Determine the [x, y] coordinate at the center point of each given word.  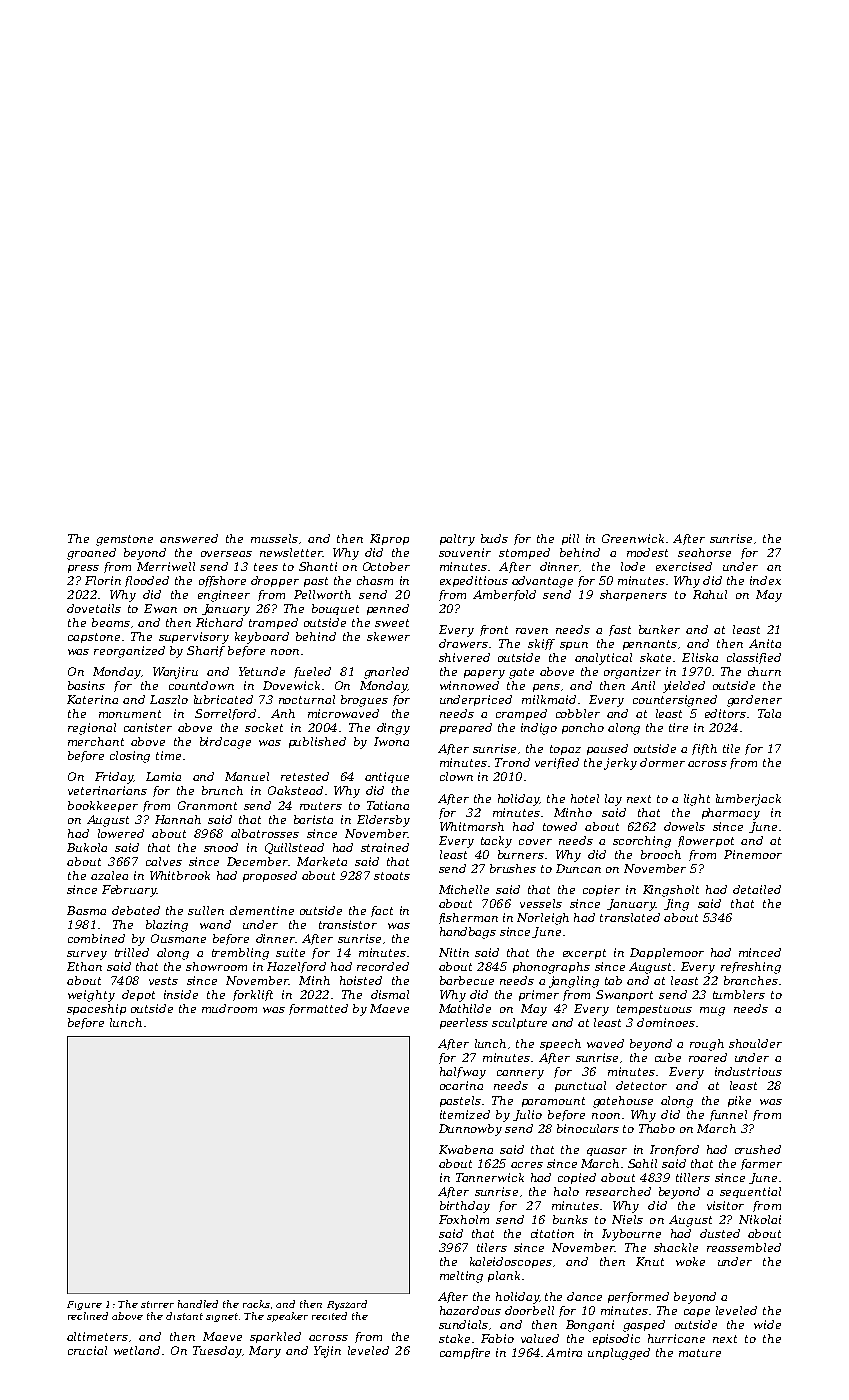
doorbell [529, 1310]
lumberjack [748, 800]
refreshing [751, 968]
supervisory [194, 638]
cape [697, 1313]
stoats [392, 876]
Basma [86, 910]
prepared [466, 728]
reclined [88, 1316]
